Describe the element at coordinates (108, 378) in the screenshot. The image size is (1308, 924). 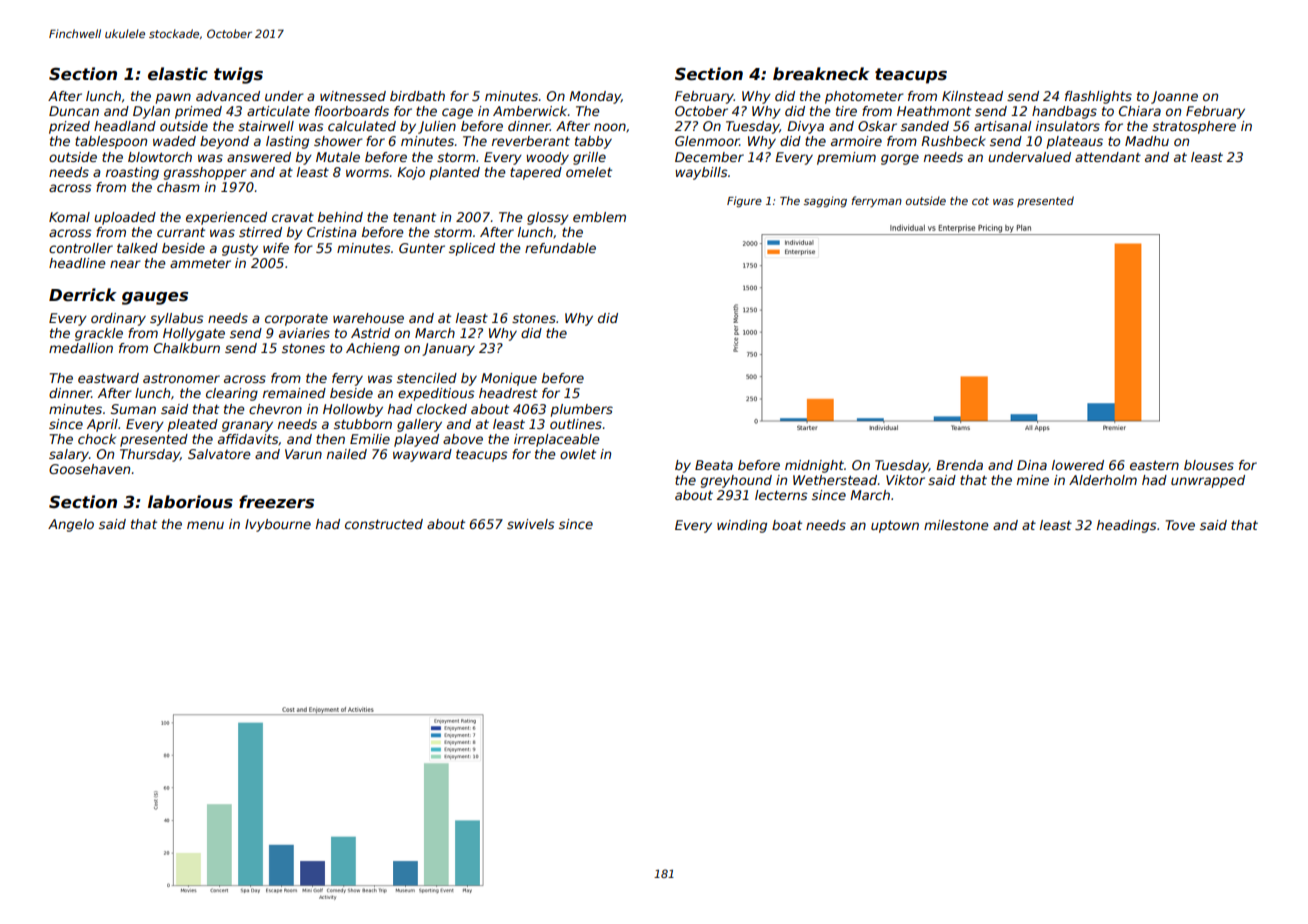
I see `eastward` at that location.
